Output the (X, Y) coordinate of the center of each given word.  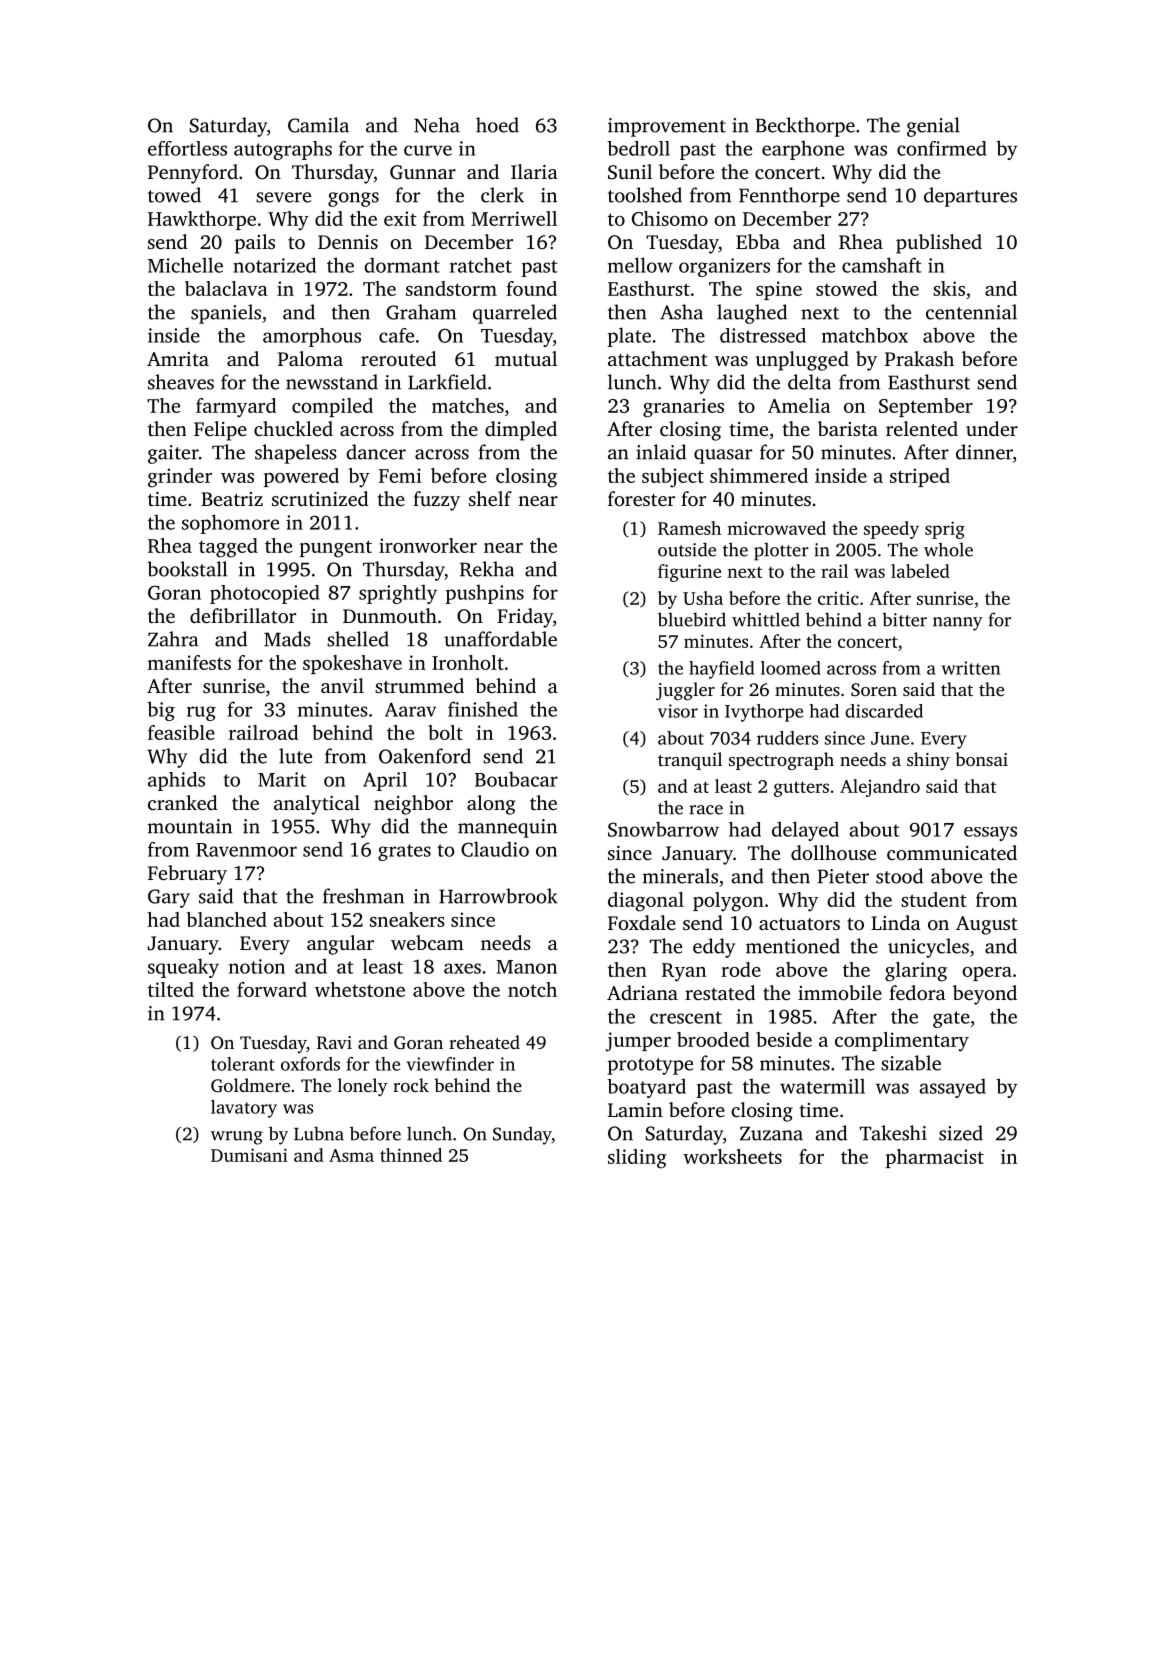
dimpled (521, 431)
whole (948, 549)
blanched (227, 919)
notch (532, 989)
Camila (318, 125)
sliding (637, 1159)
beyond (985, 995)
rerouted (398, 358)
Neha (437, 125)
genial (933, 127)
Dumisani (249, 1155)
